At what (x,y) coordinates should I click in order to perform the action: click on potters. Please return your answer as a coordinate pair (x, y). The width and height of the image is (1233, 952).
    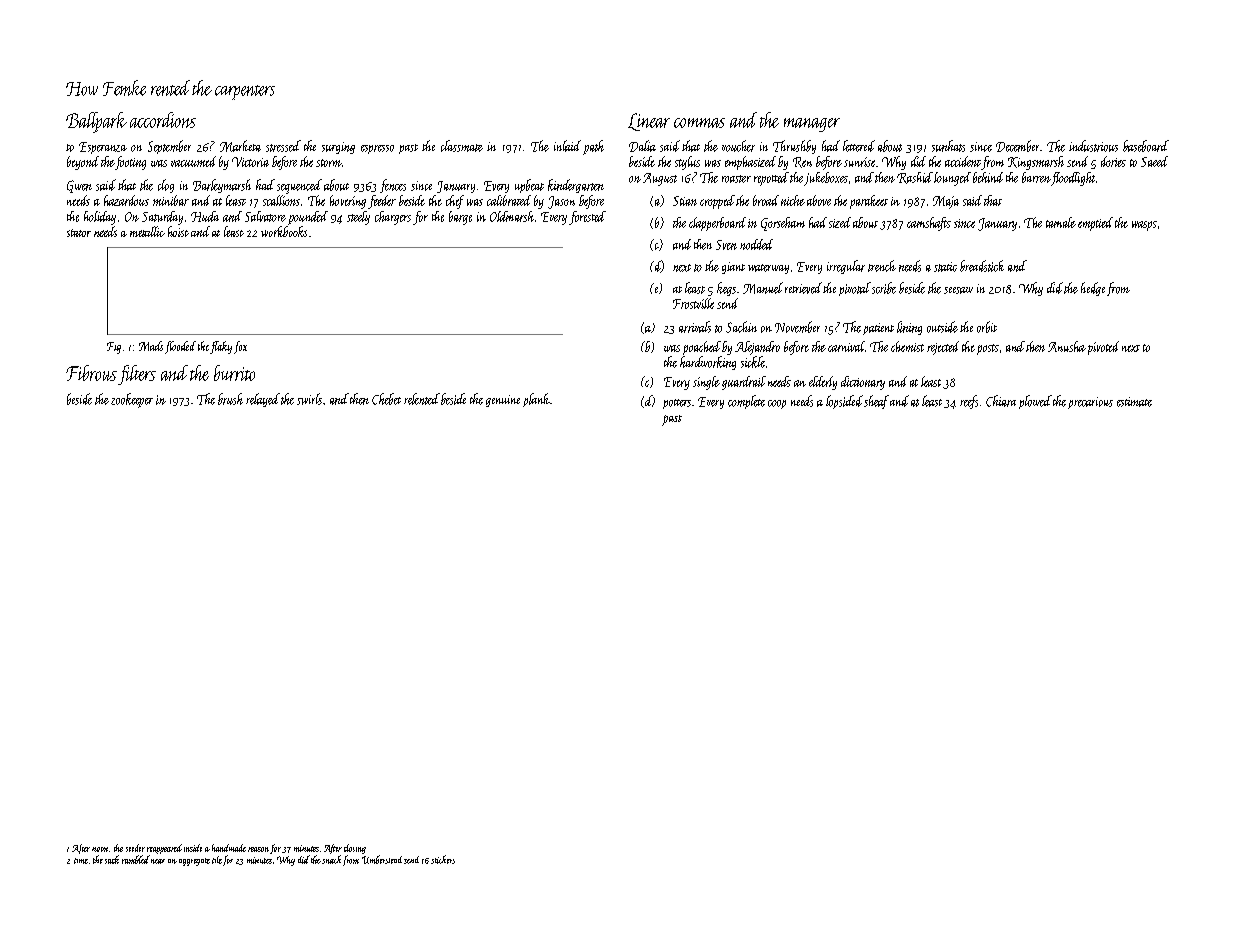
    Looking at the image, I should click on (677, 404).
